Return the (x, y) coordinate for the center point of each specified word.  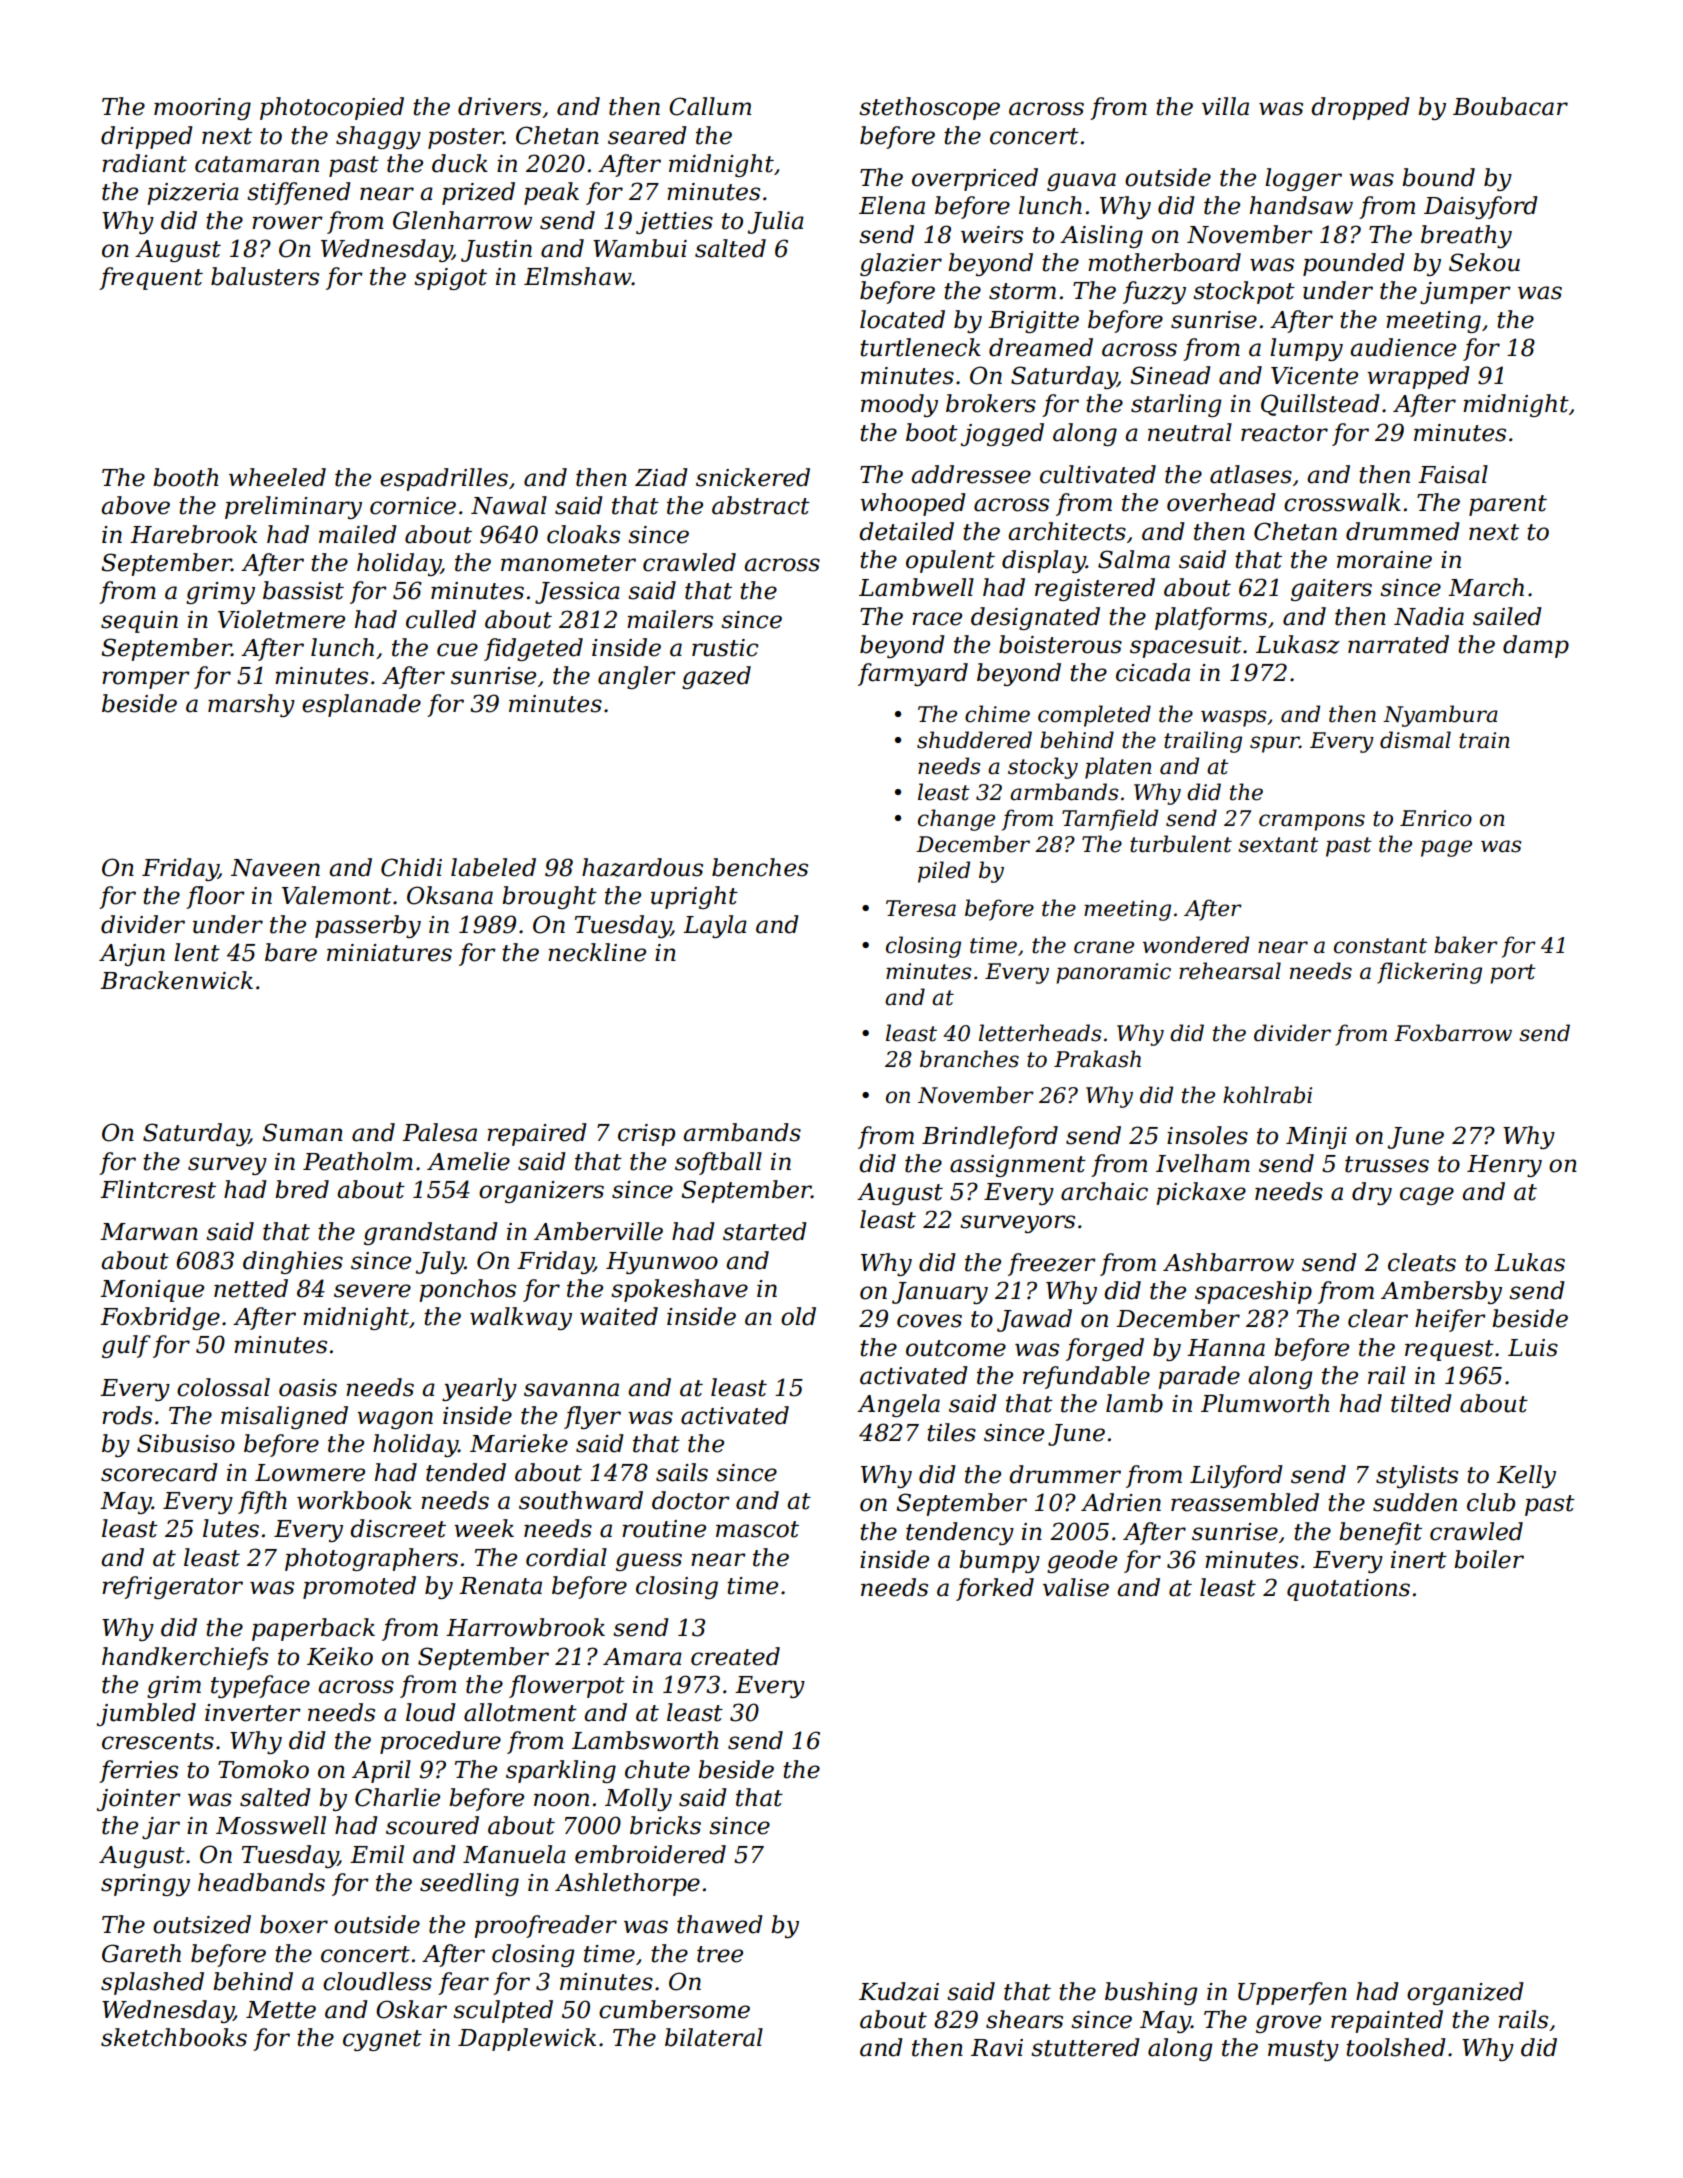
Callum (710, 106)
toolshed (1396, 2047)
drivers (499, 106)
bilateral (714, 2037)
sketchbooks (174, 2037)
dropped (1360, 108)
